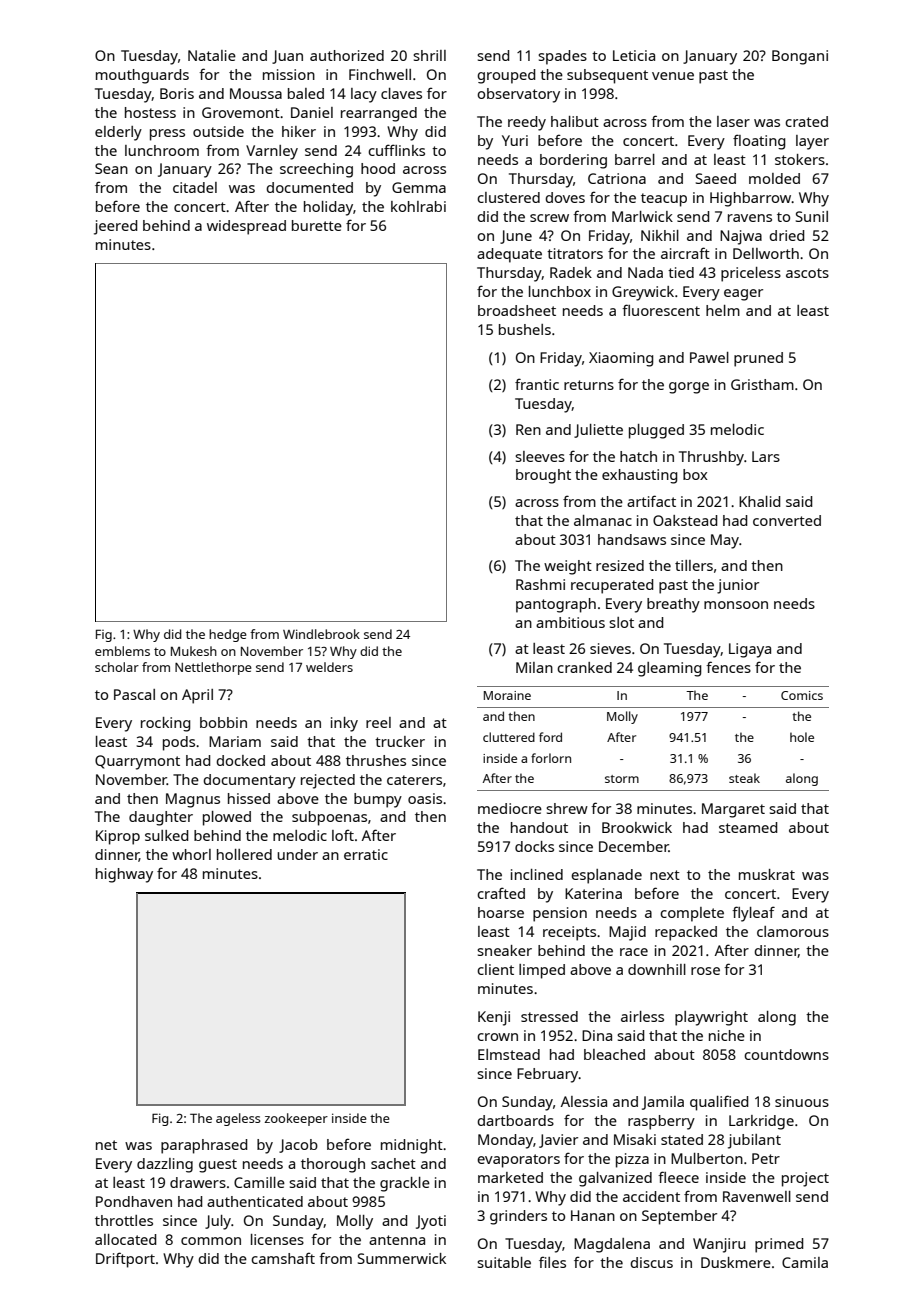 The height and width of the screenshot is (1308, 924). Describe the element at coordinates (497, 1037) in the screenshot. I see `crown` at that location.
